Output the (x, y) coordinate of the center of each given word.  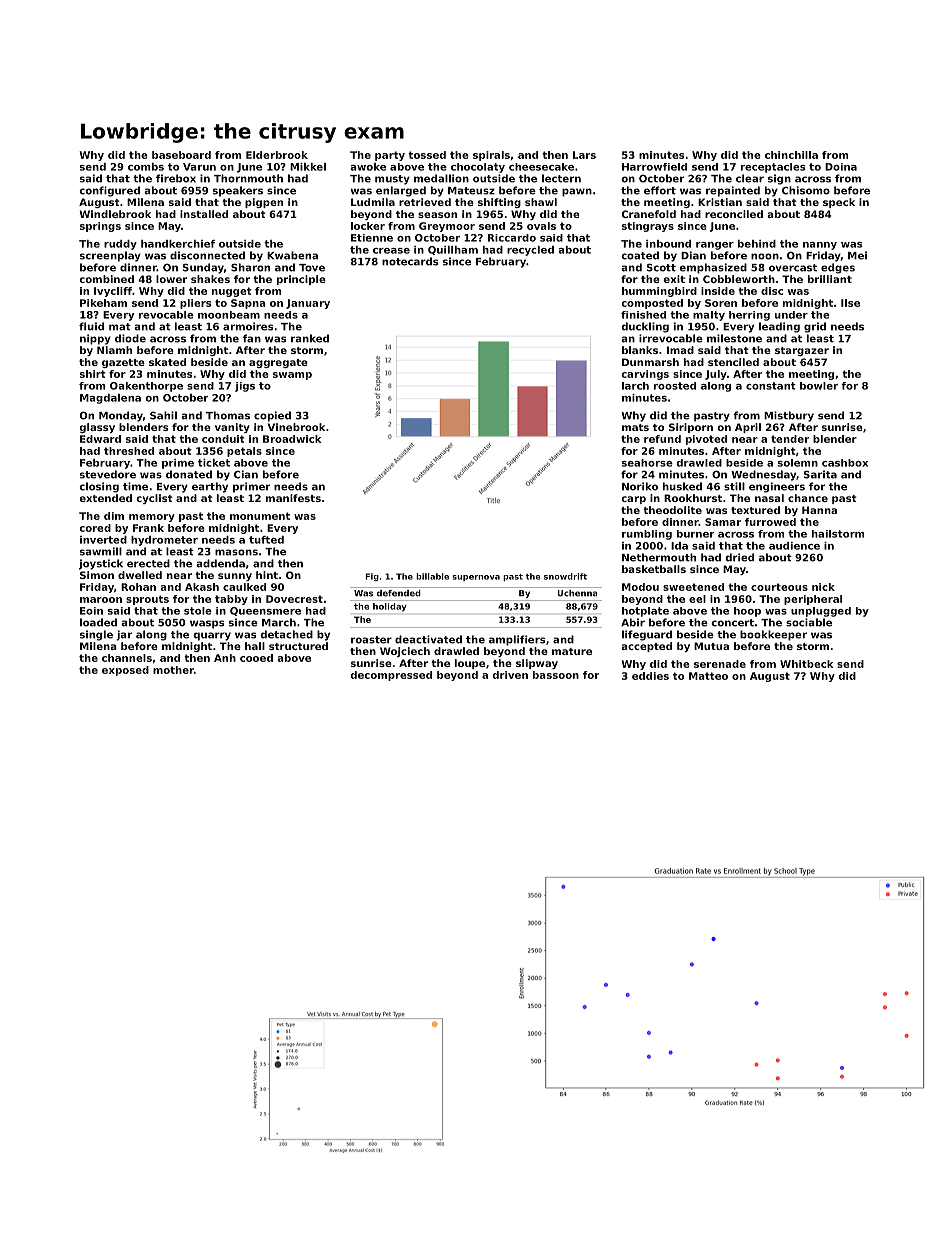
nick (823, 587)
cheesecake (541, 167)
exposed (125, 671)
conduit (223, 439)
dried (739, 557)
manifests (293, 498)
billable (432, 576)
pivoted (706, 440)
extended (105, 498)
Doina (841, 167)
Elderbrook (277, 155)
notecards (410, 261)
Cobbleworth (739, 279)
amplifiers (517, 640)
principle (301, 280)
